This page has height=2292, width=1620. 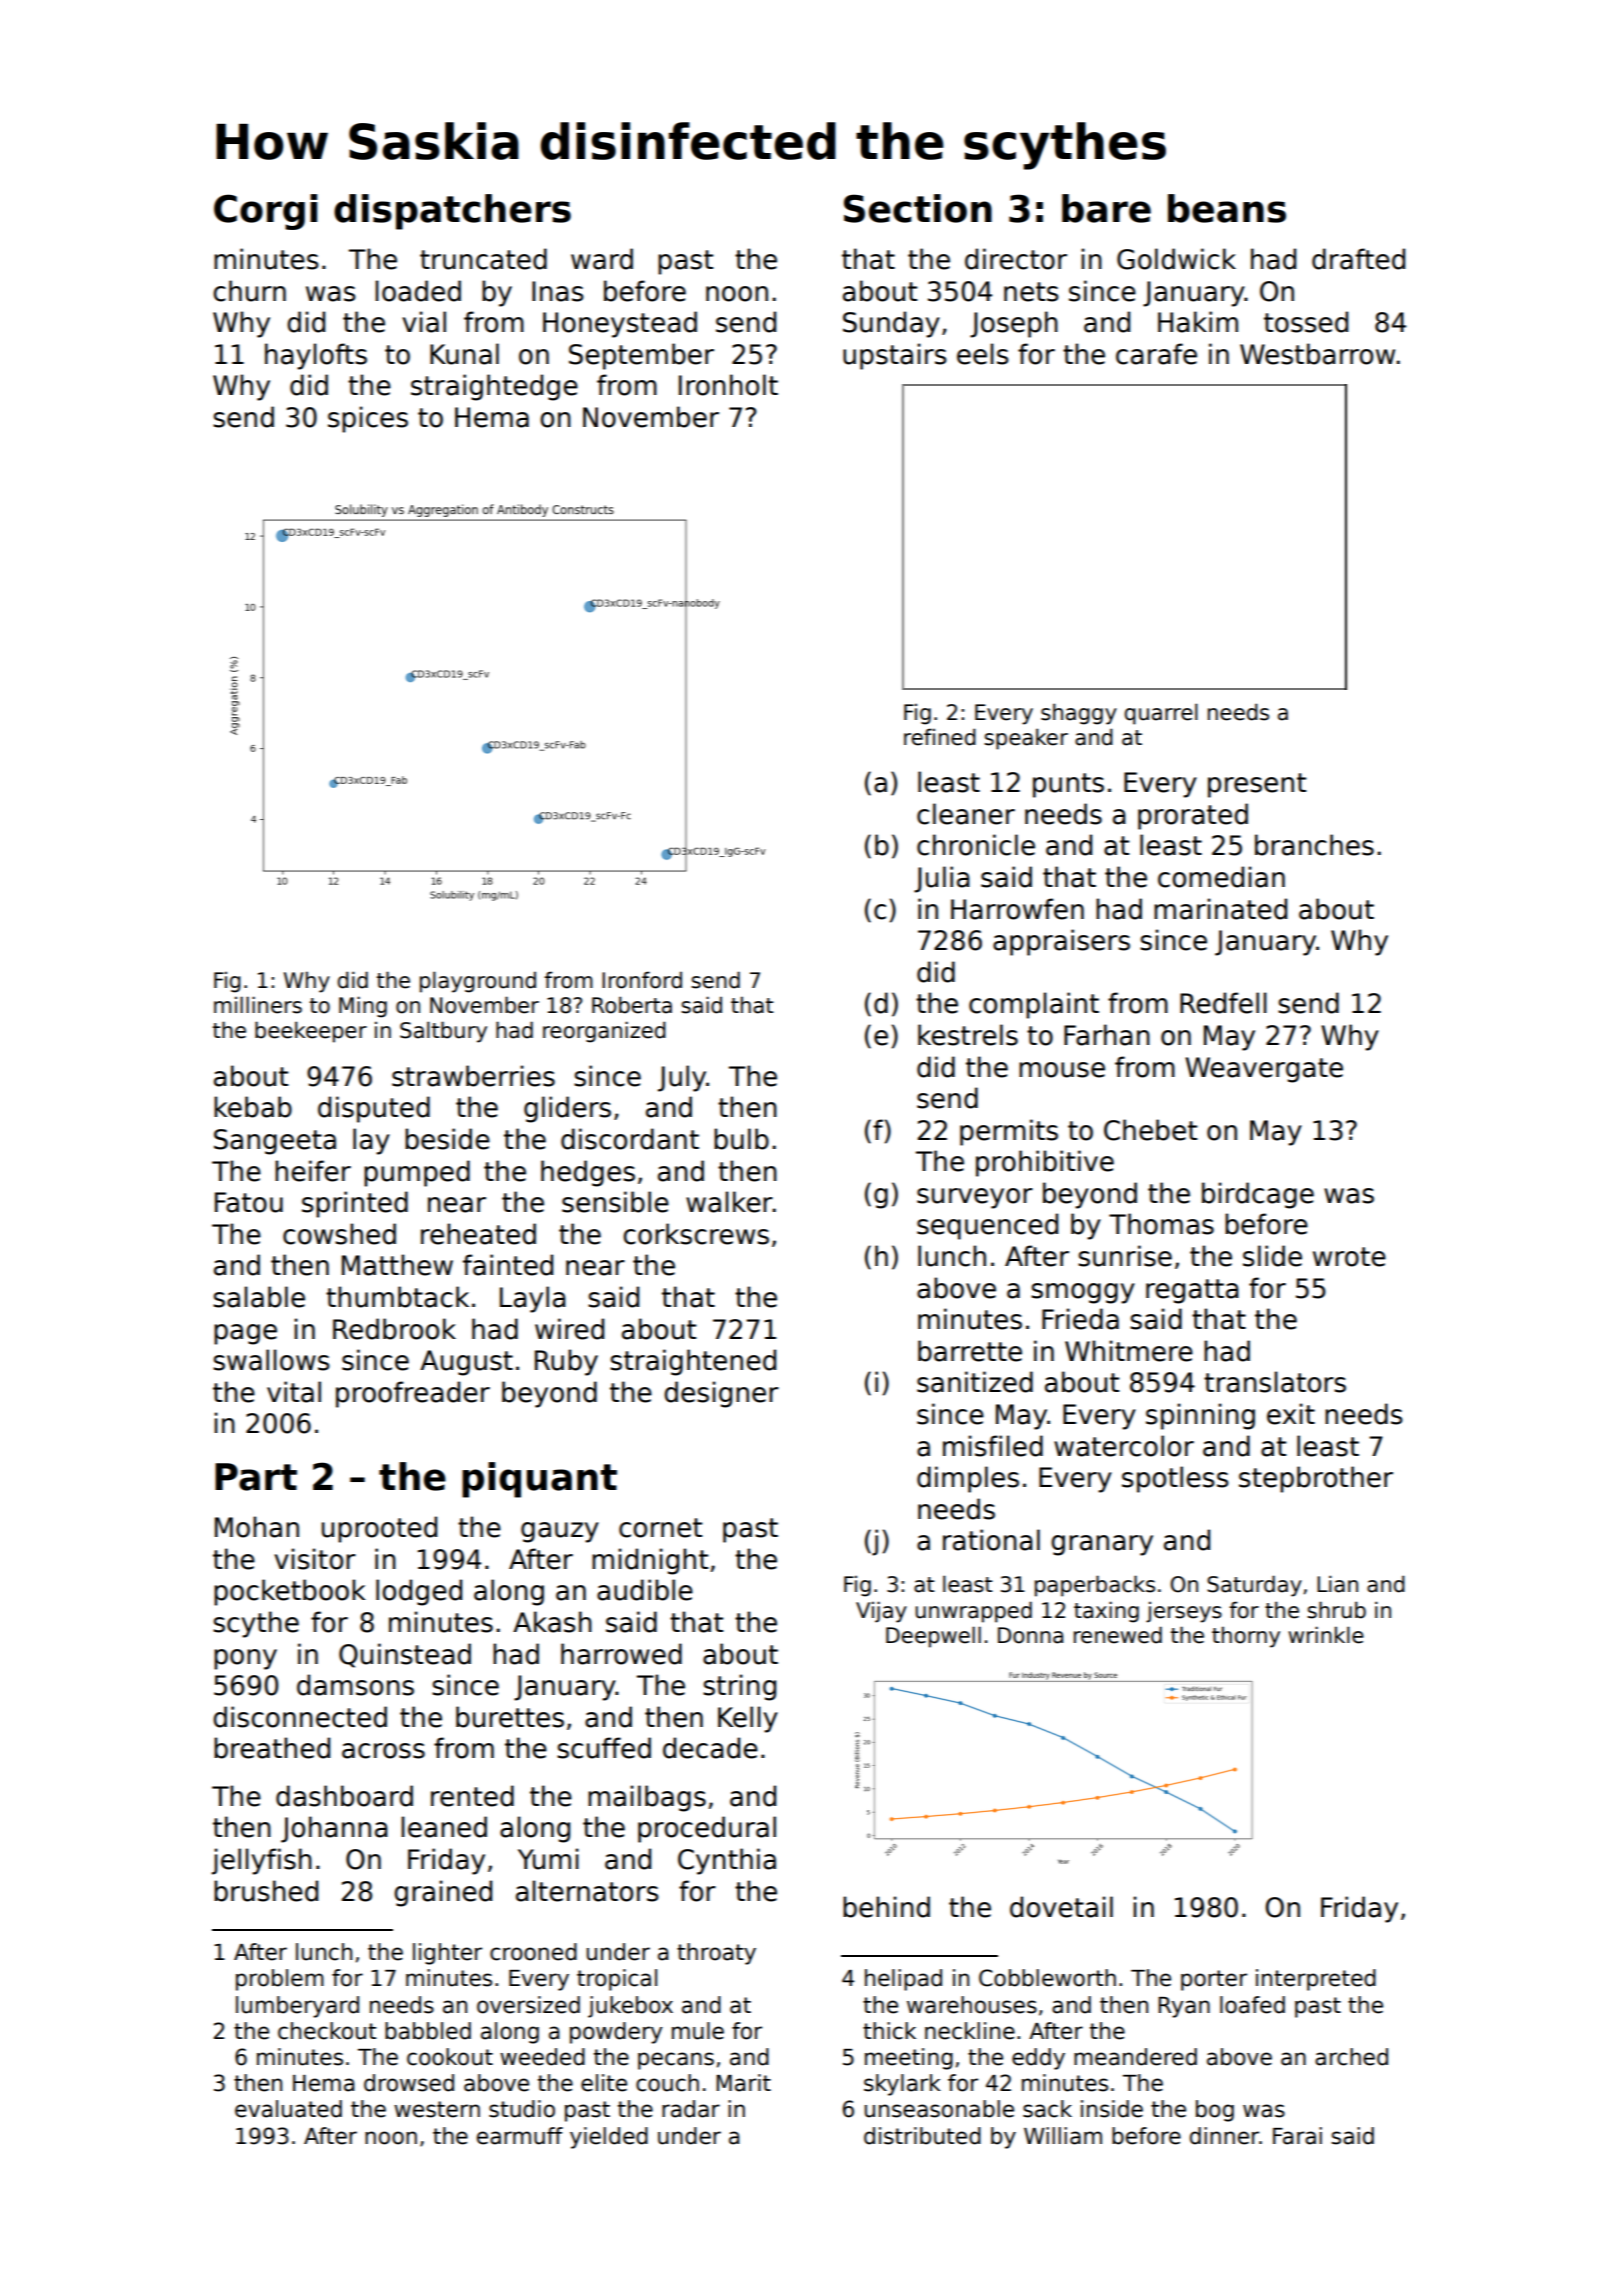 What do you see at coordinates (691, 2109) in the page?
I see `radar` at bounding box center [691, 2109].
